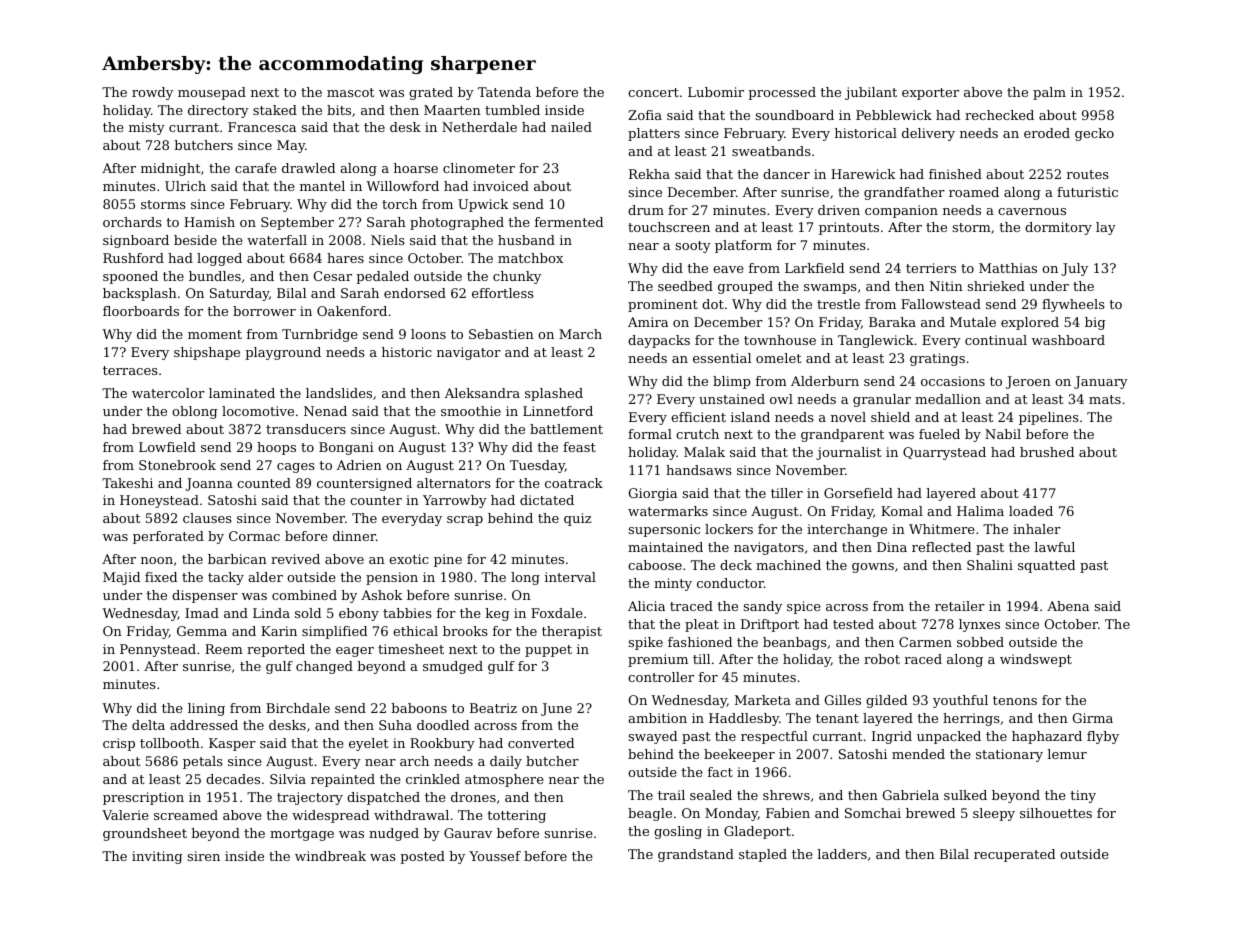 The width and height of the document is (1233, 952). I want to click on Lubomir, so click(716, 92).
